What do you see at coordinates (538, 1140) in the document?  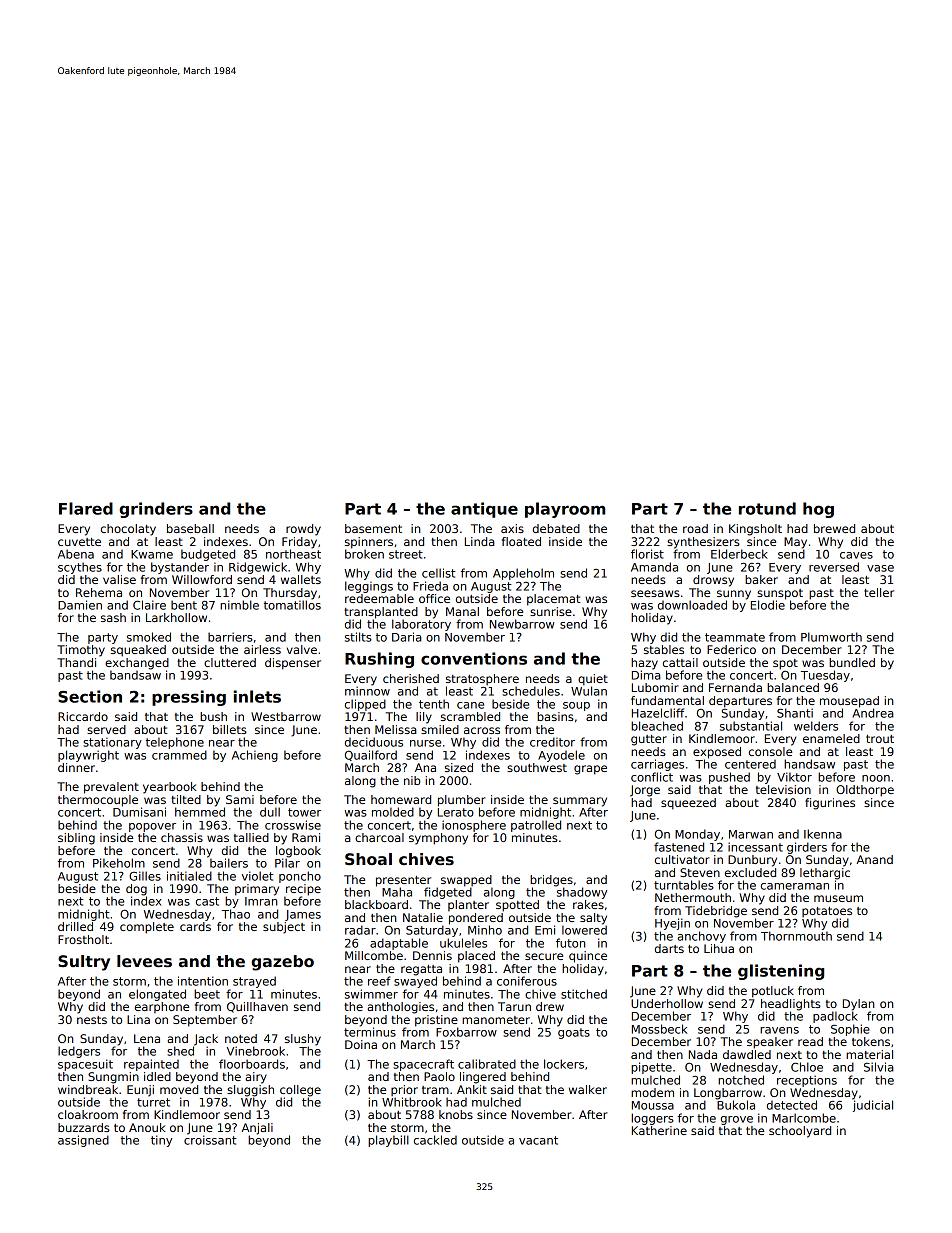 I see `vacant` at bounding box center [538, 1140].
